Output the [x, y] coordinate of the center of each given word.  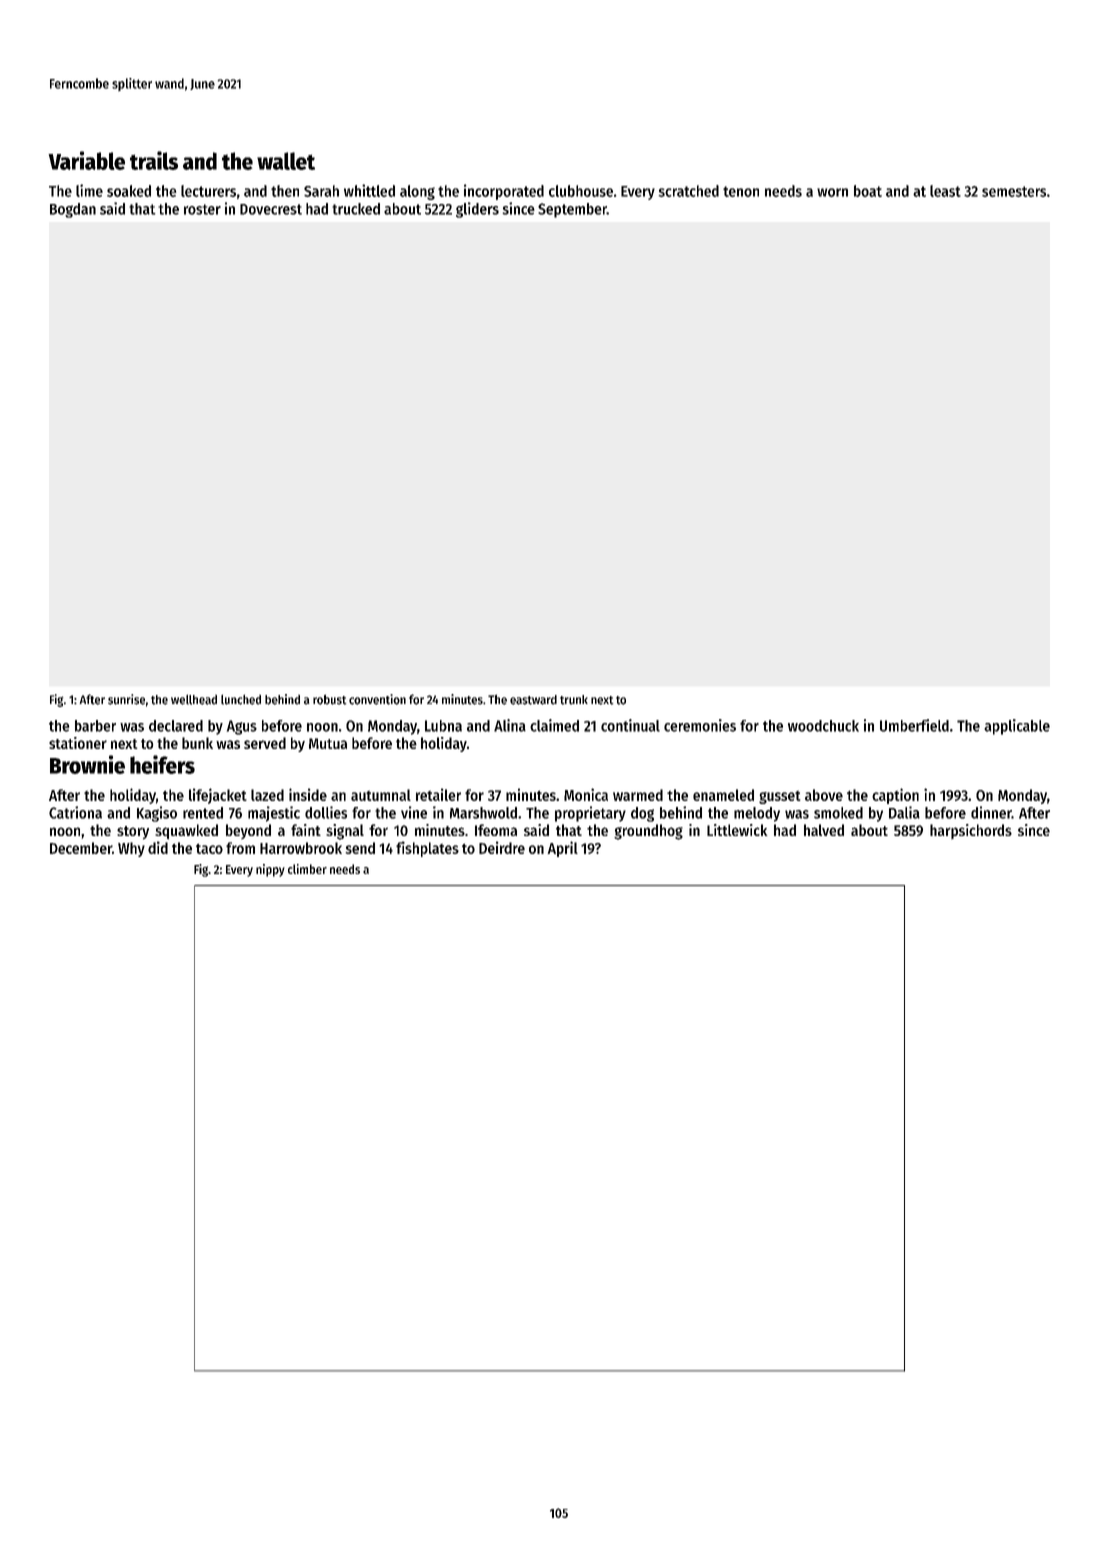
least [945, 191]
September [572, 210]
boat [868, 191]
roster [202, 209]
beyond [248, 831]
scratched [689, 191]
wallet [286, 161]
